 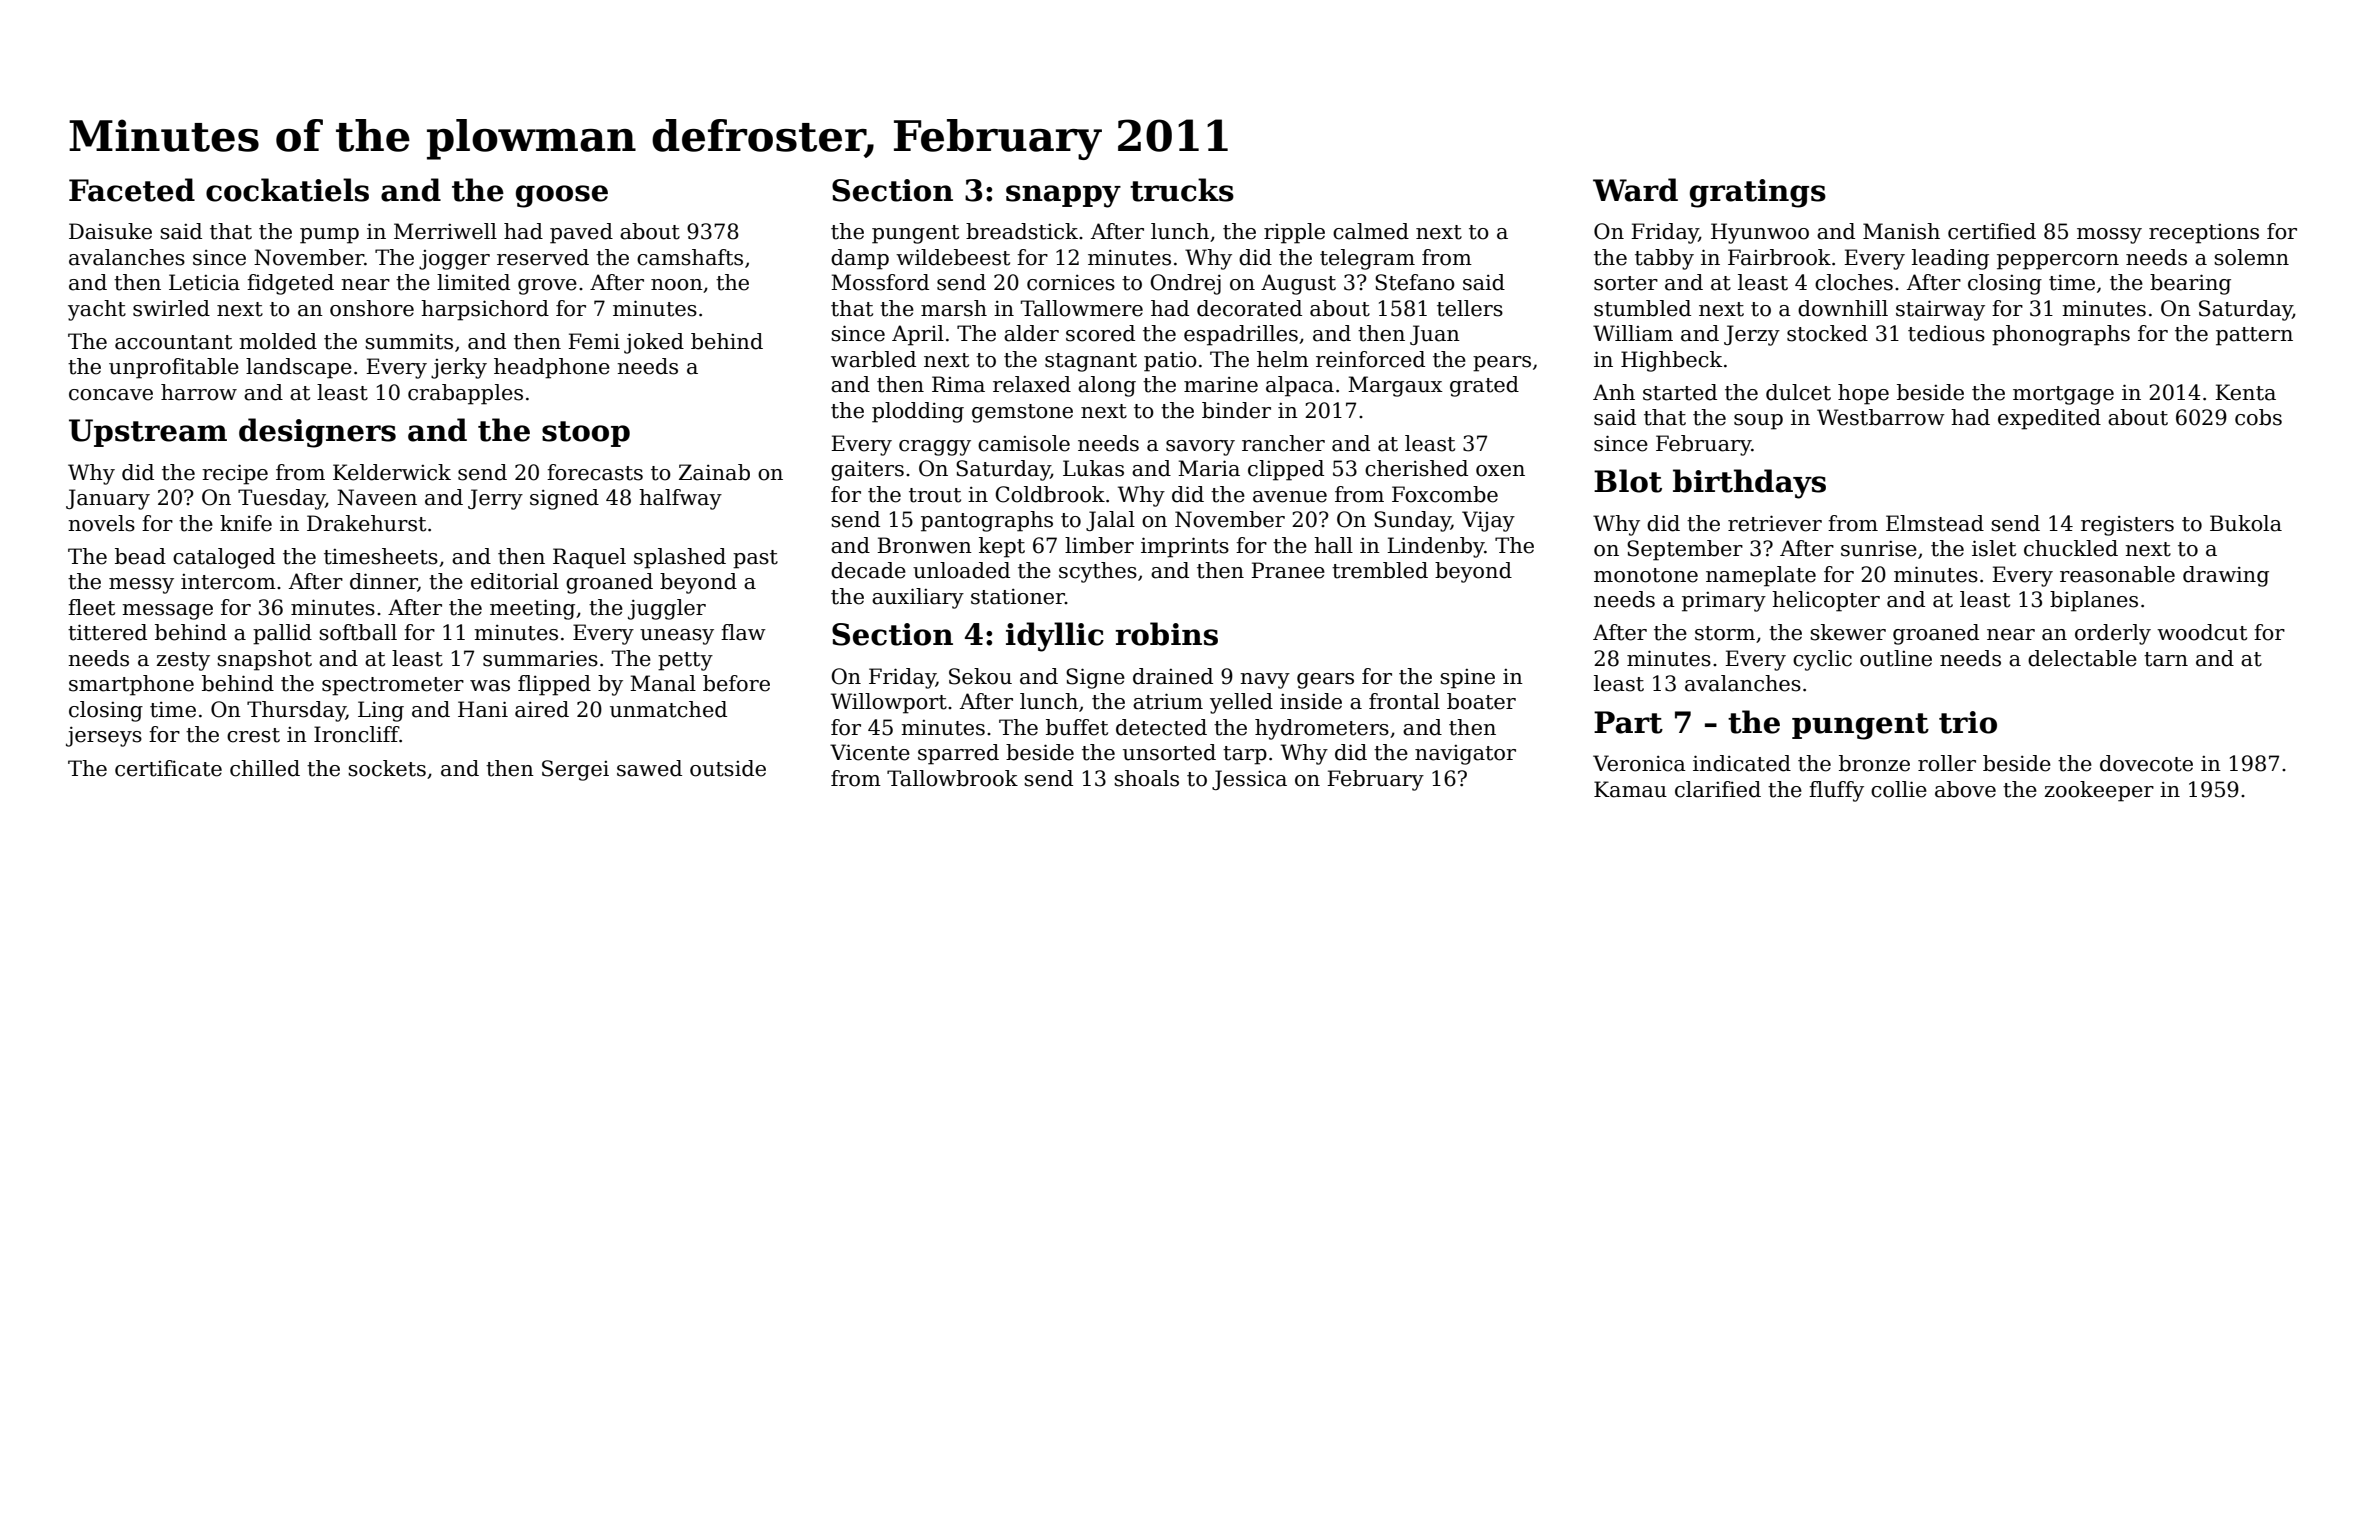 What do you see at coordinates (1946, 333) in the image?
I see `tedious` at bounding box center [1946, 333].
